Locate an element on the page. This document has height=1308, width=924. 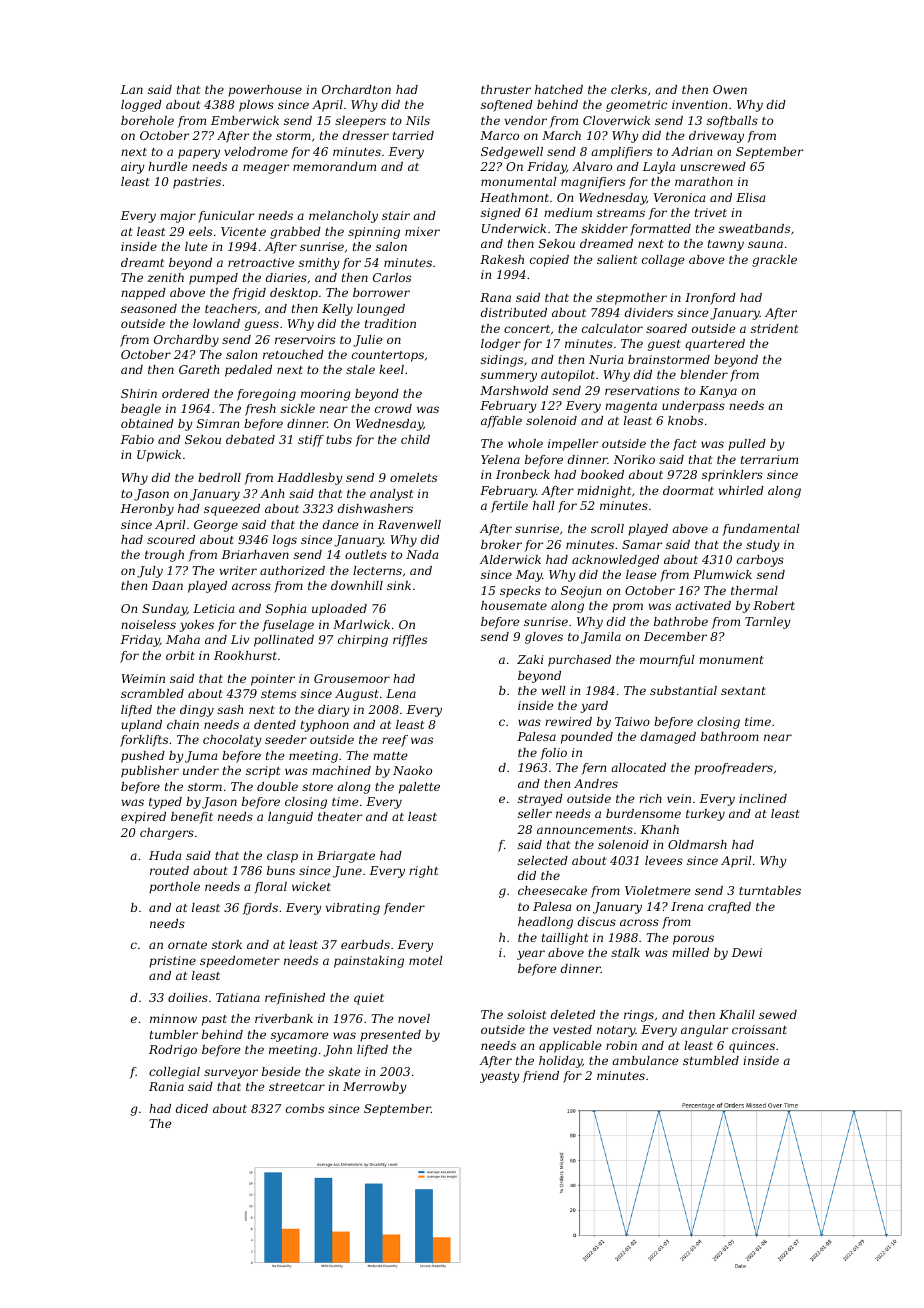
powerhouse is located at coordinates (265, 91).
